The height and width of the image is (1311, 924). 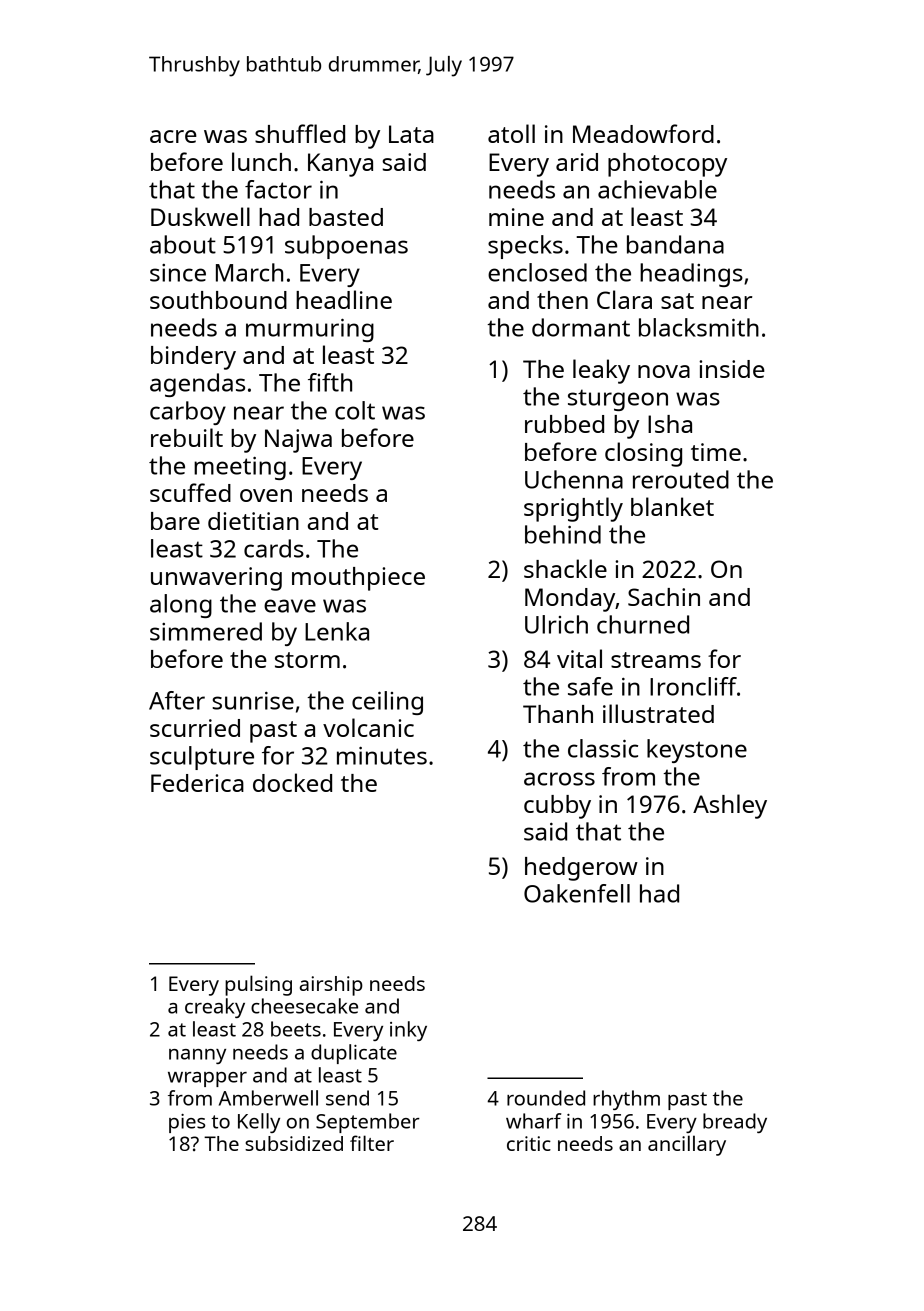 What do you see at coordinates (516, 217) in the image?
I see `mine` at bounding box center [516, 217].
